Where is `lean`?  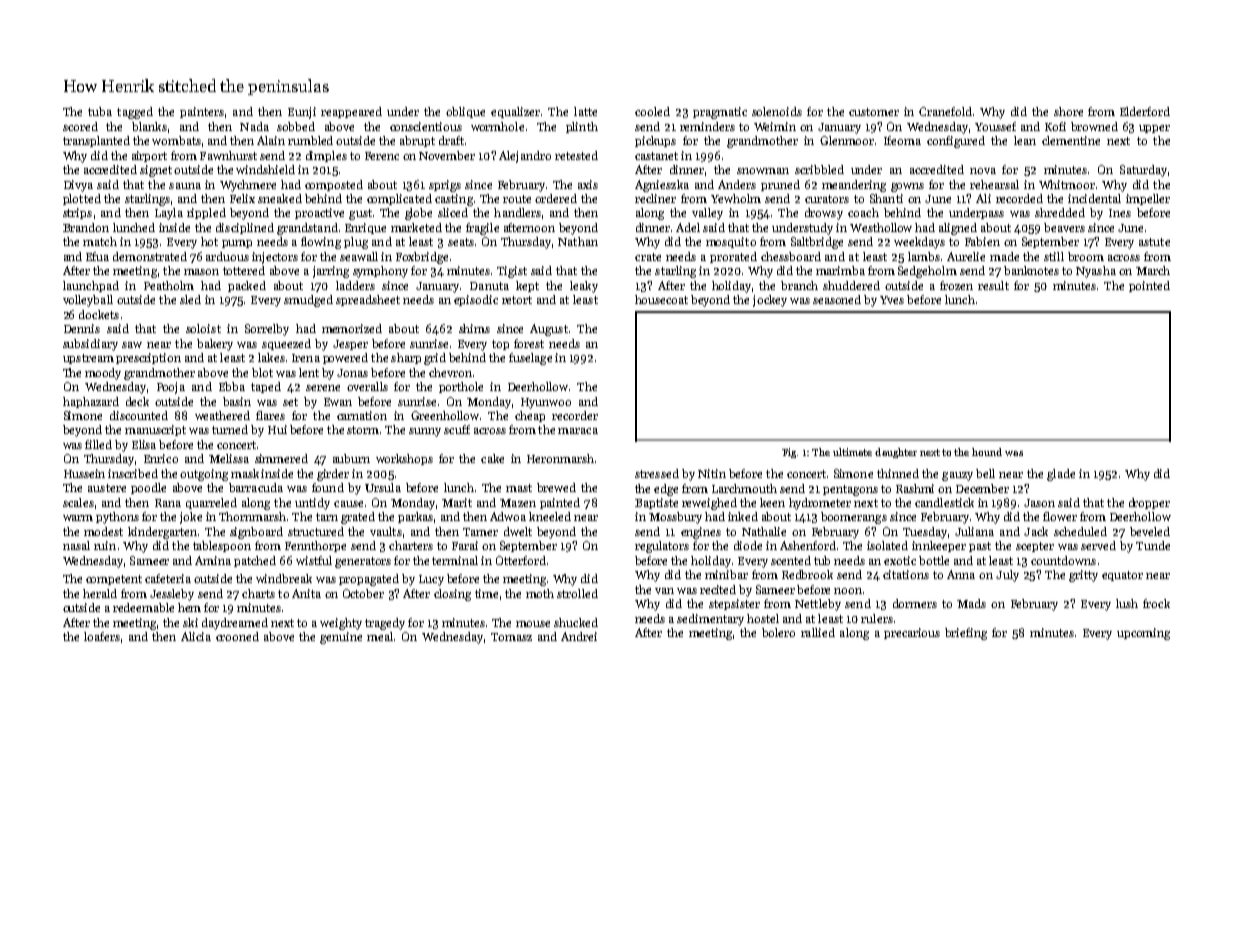
lean is located at coordinates (1025, 140).
